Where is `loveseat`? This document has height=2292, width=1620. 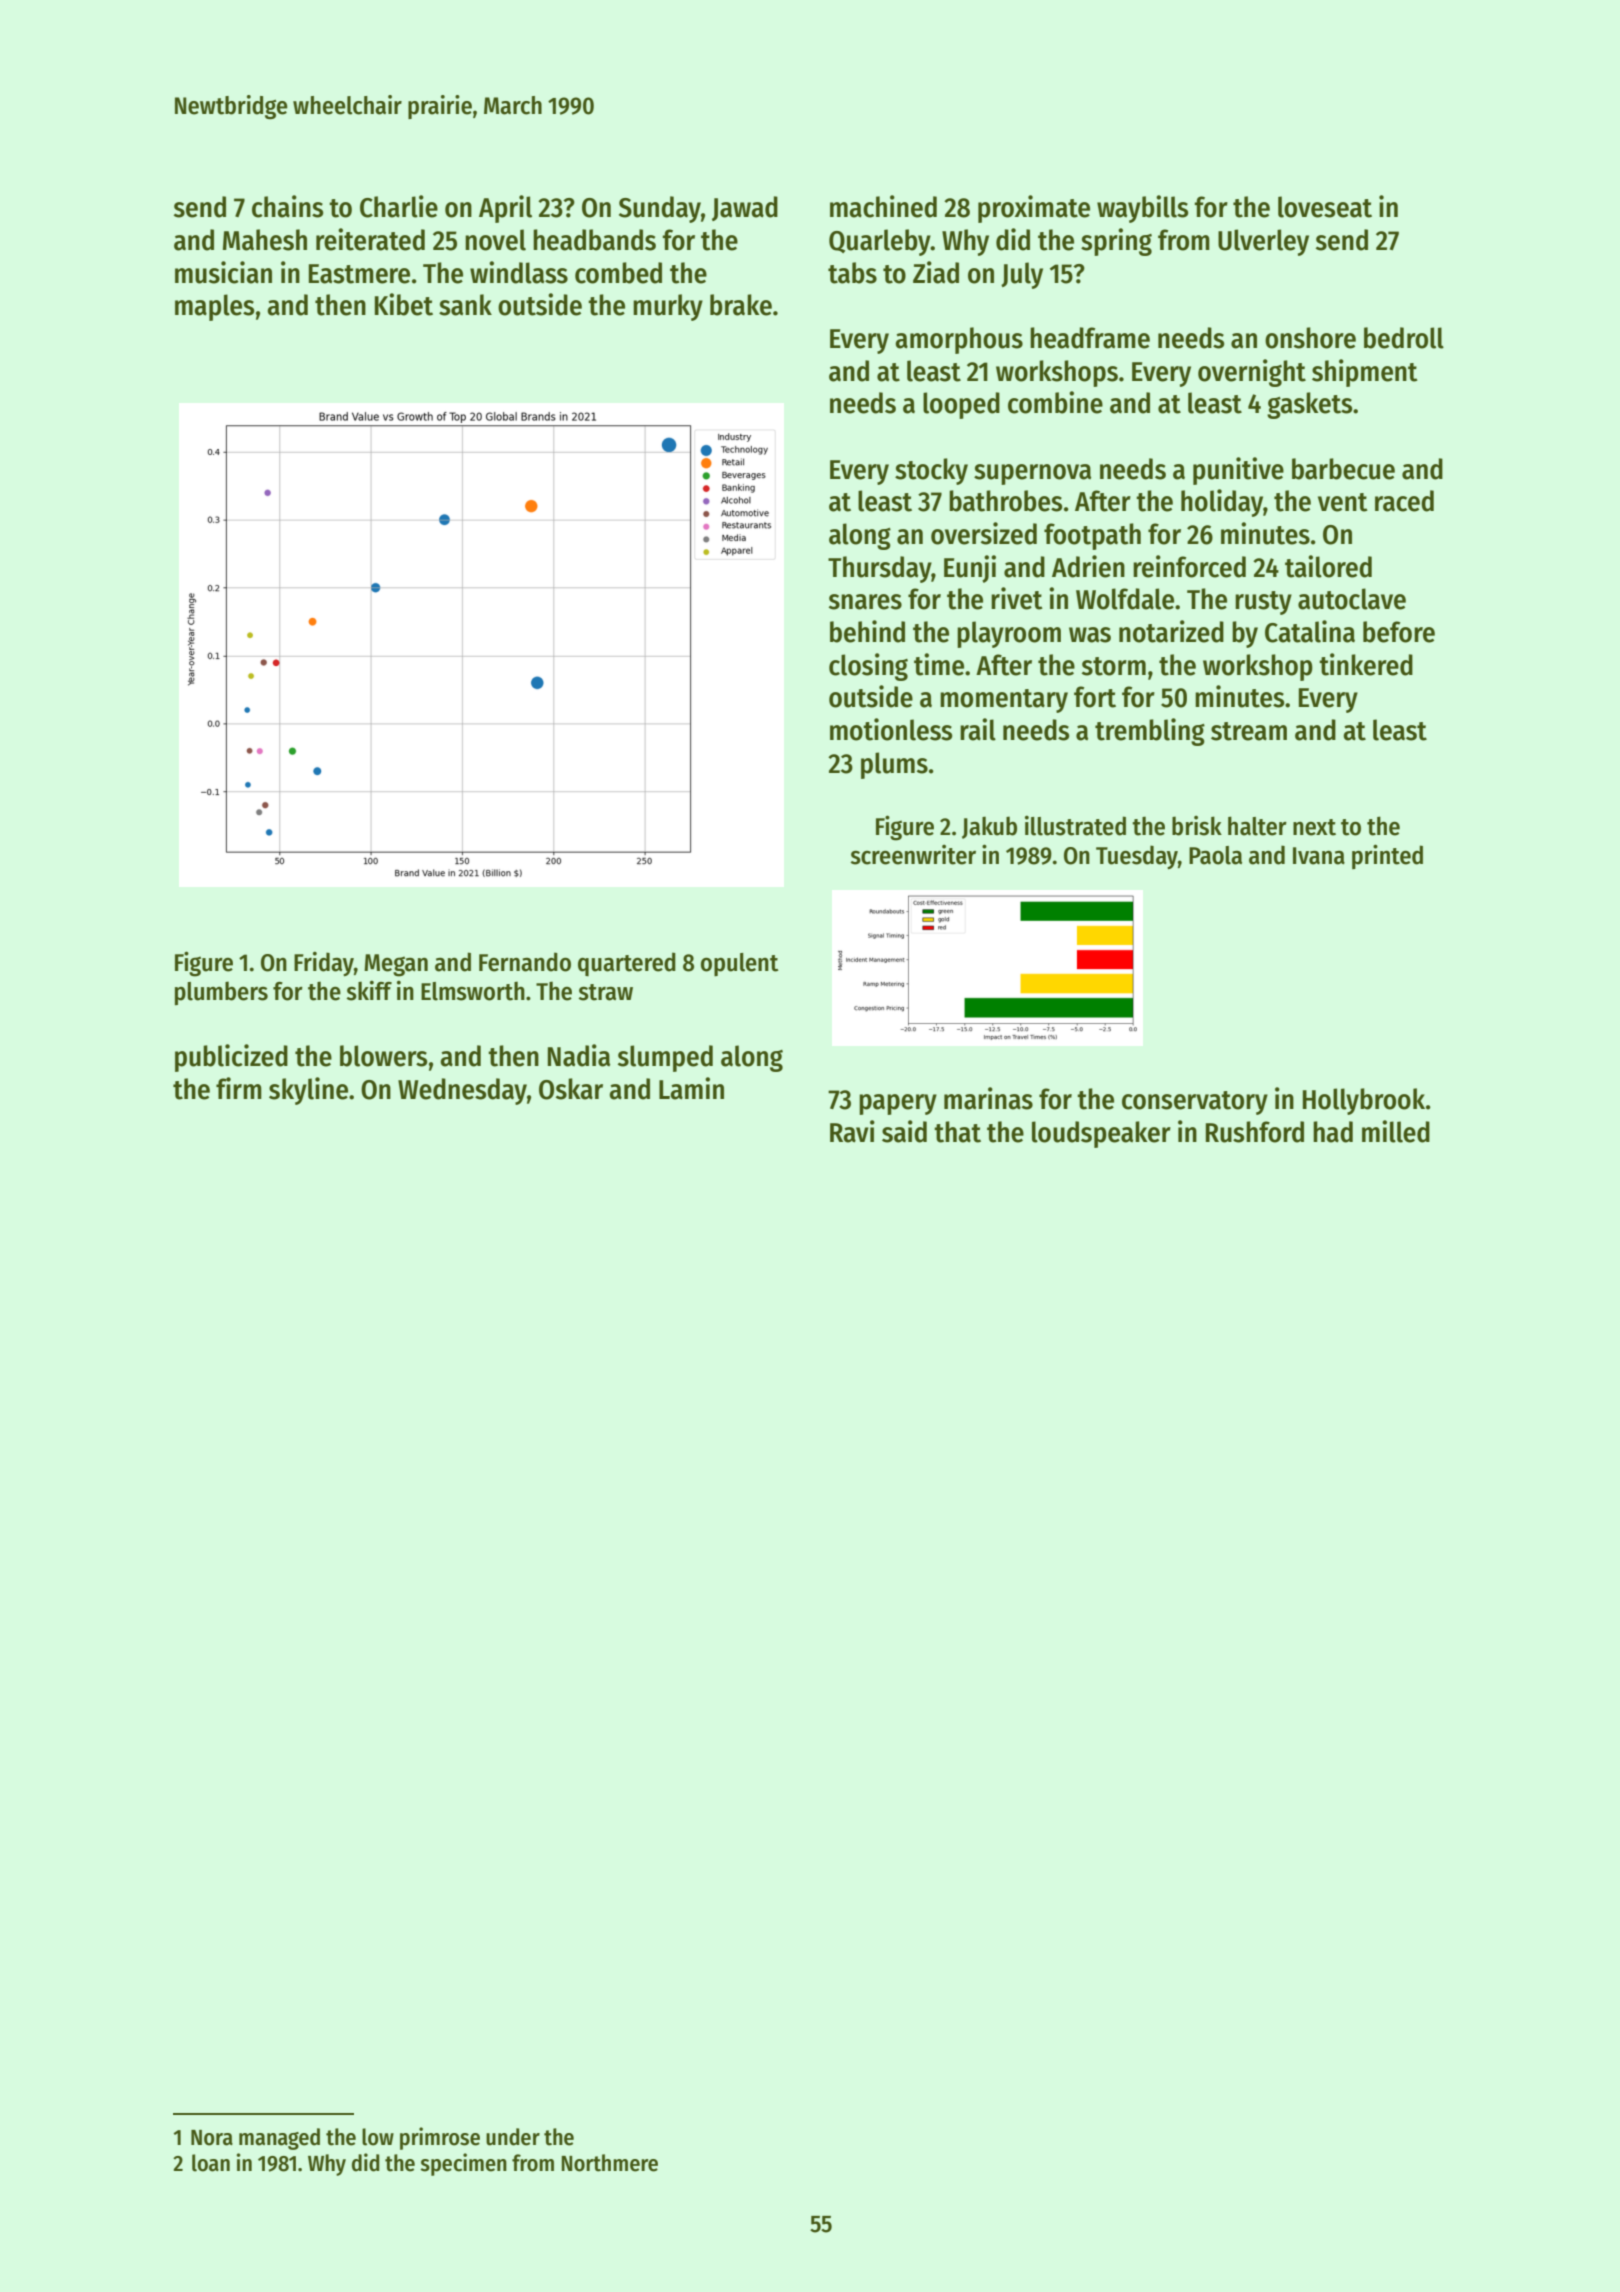
loveseat is located at coordinates (1325, 207).
